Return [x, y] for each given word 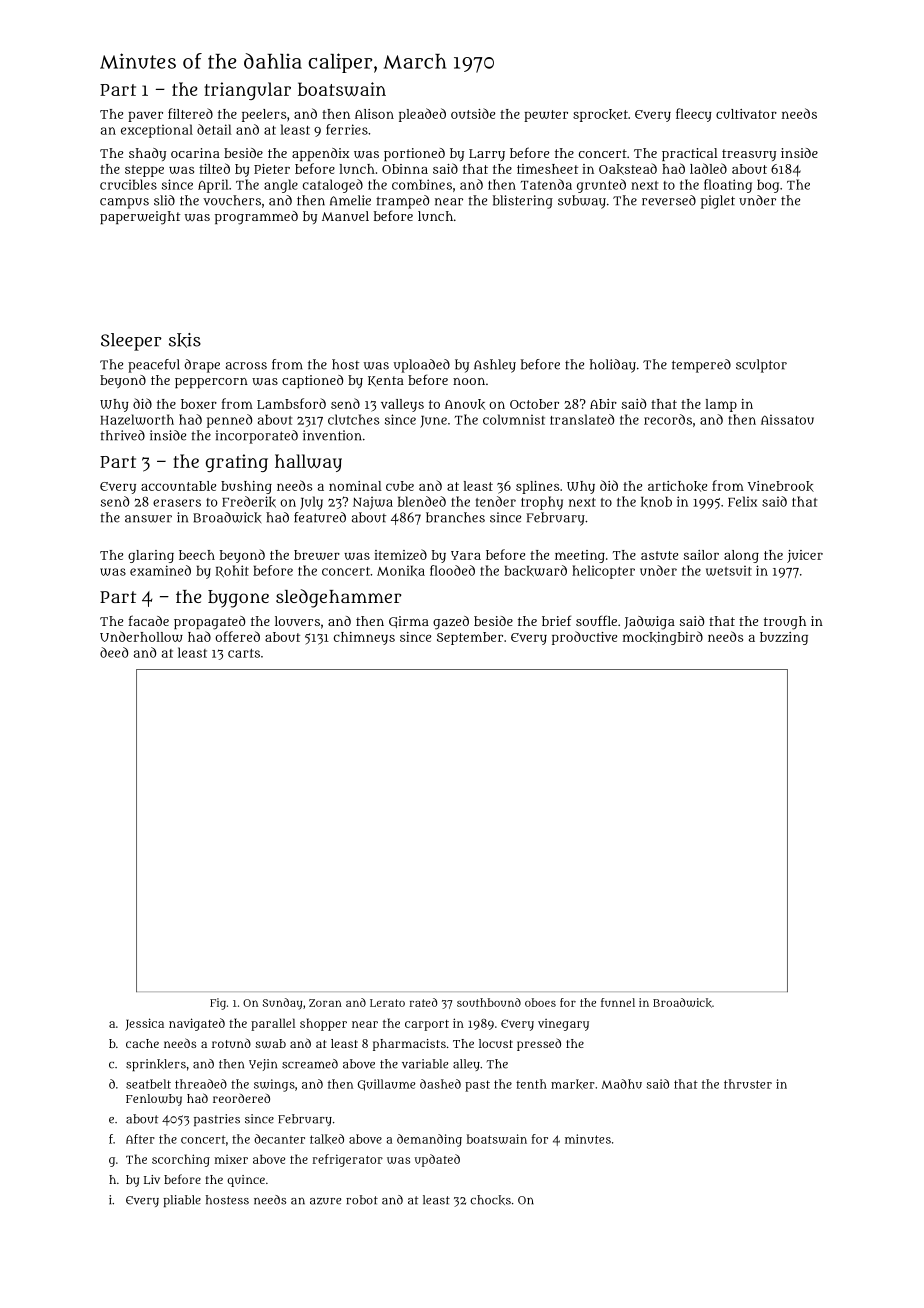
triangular [247, 91]
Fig [218, 1004]
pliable [182, 1201]
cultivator [746, 114]
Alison [374, 114]
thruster [748, 1084]
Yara [466, 555]
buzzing [784, 638]
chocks [491, 1200]
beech [197, 555]
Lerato [387, 1003]
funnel [618, 1002]
